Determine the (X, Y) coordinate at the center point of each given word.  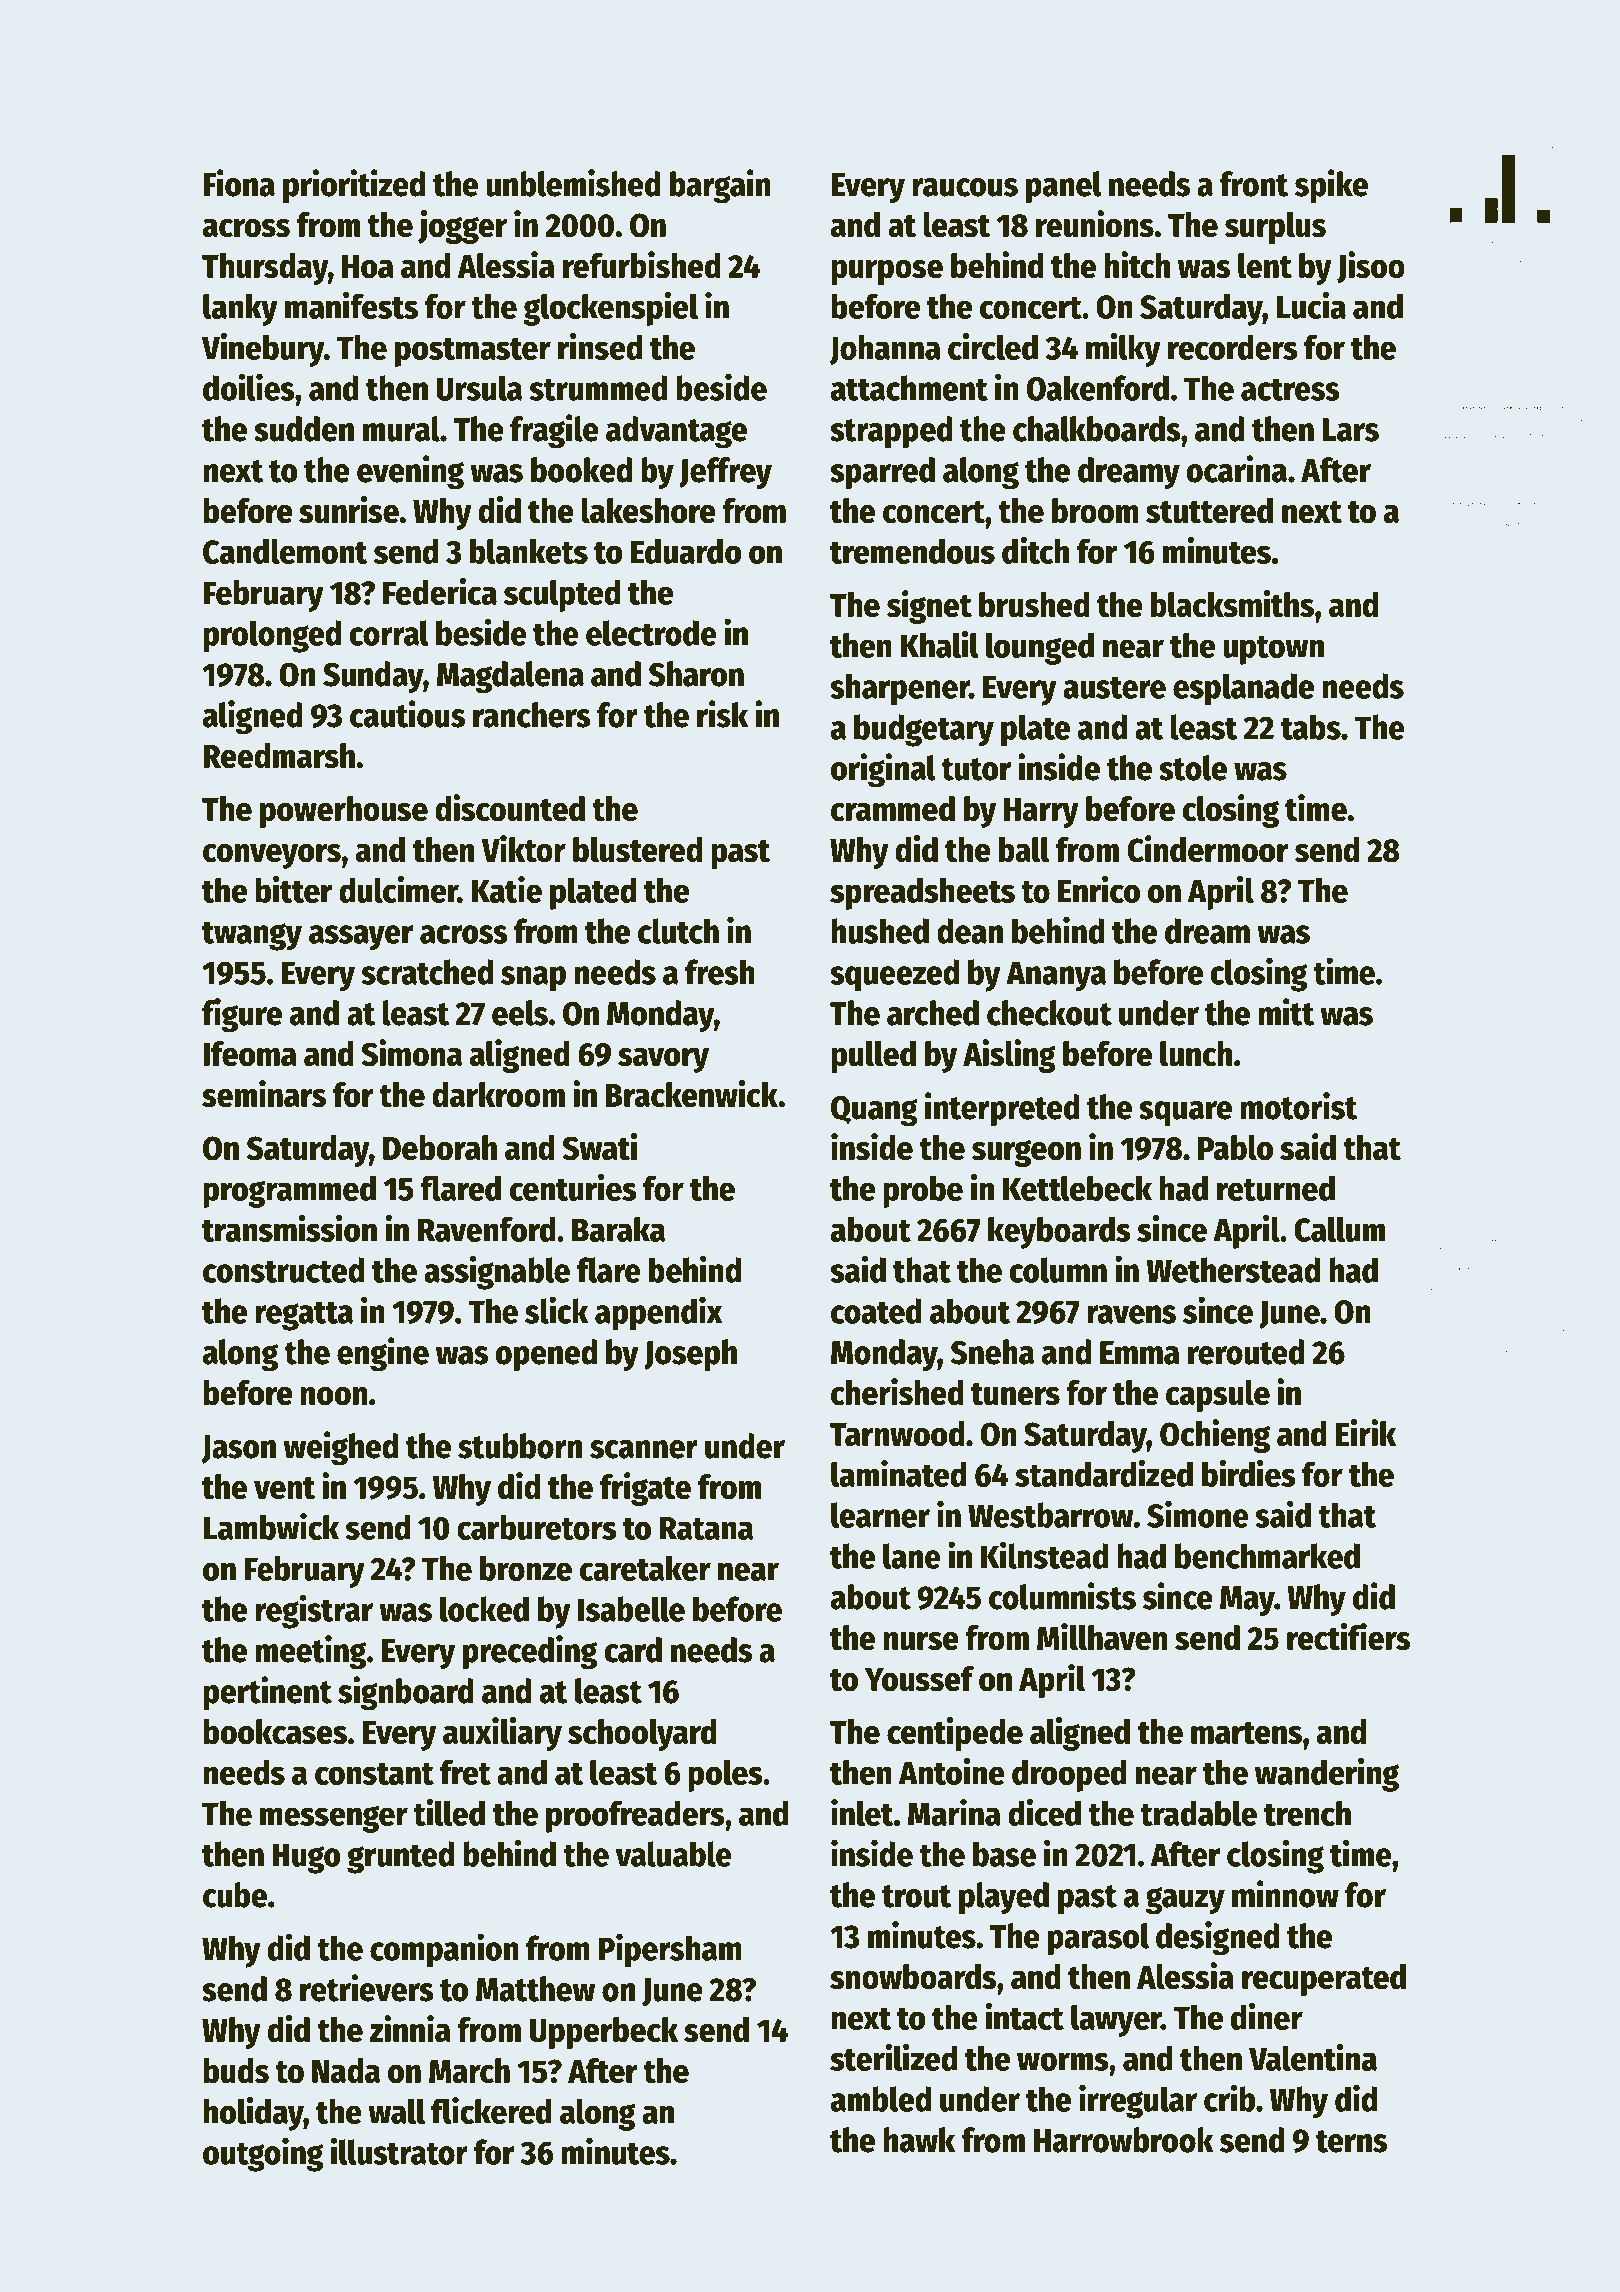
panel (1064, 187)
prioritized (354, 186)
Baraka (618, 1229)
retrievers (367, 1988)
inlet (862, 1812)
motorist (1298, 1106)
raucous (965, 187)
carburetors (537, 1527)
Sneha (992, 1352)
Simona (411, 1053)
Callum (1339, 1229)
